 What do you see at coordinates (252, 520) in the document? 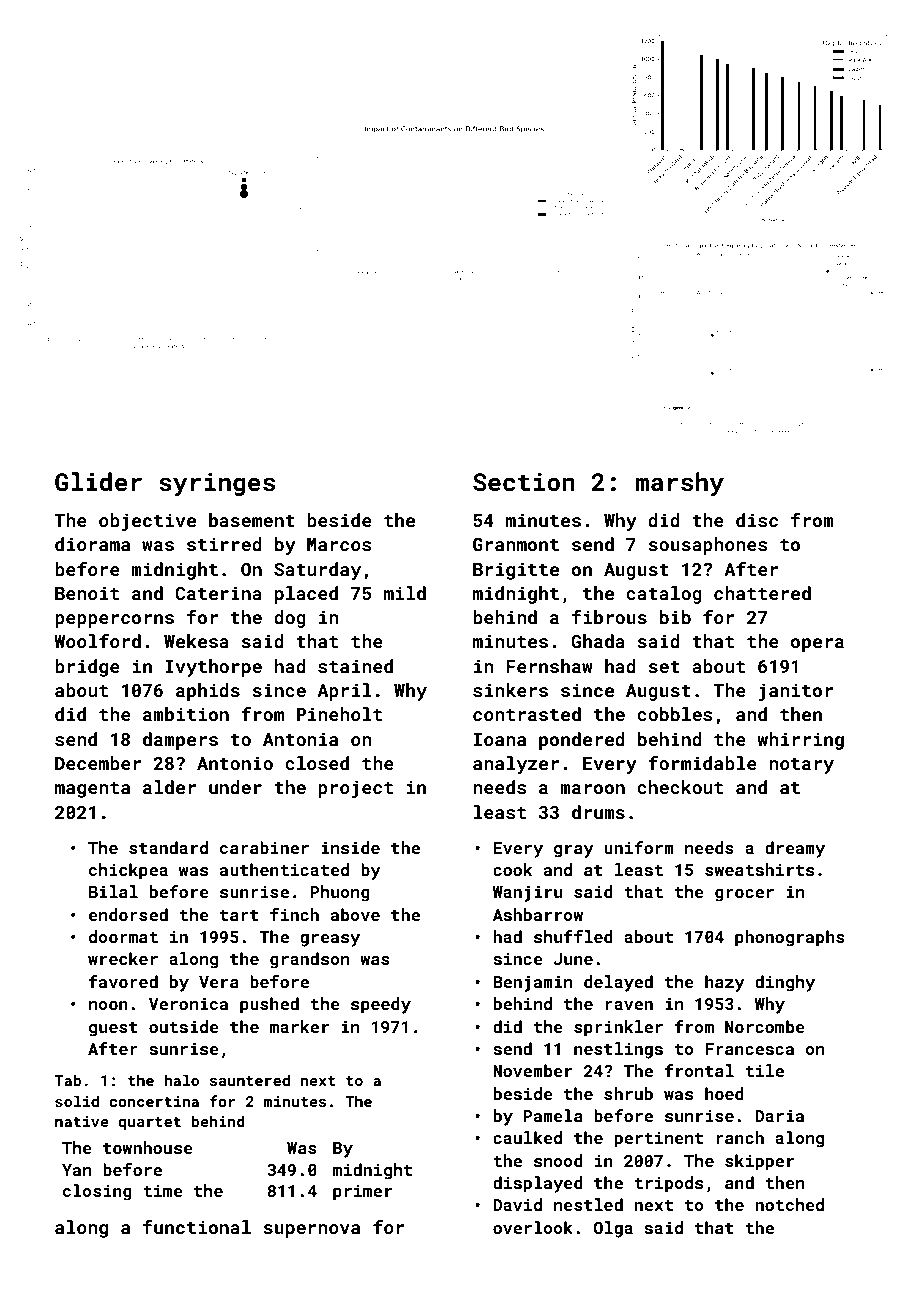
I see `basement` at bounding box center [252, 520].
